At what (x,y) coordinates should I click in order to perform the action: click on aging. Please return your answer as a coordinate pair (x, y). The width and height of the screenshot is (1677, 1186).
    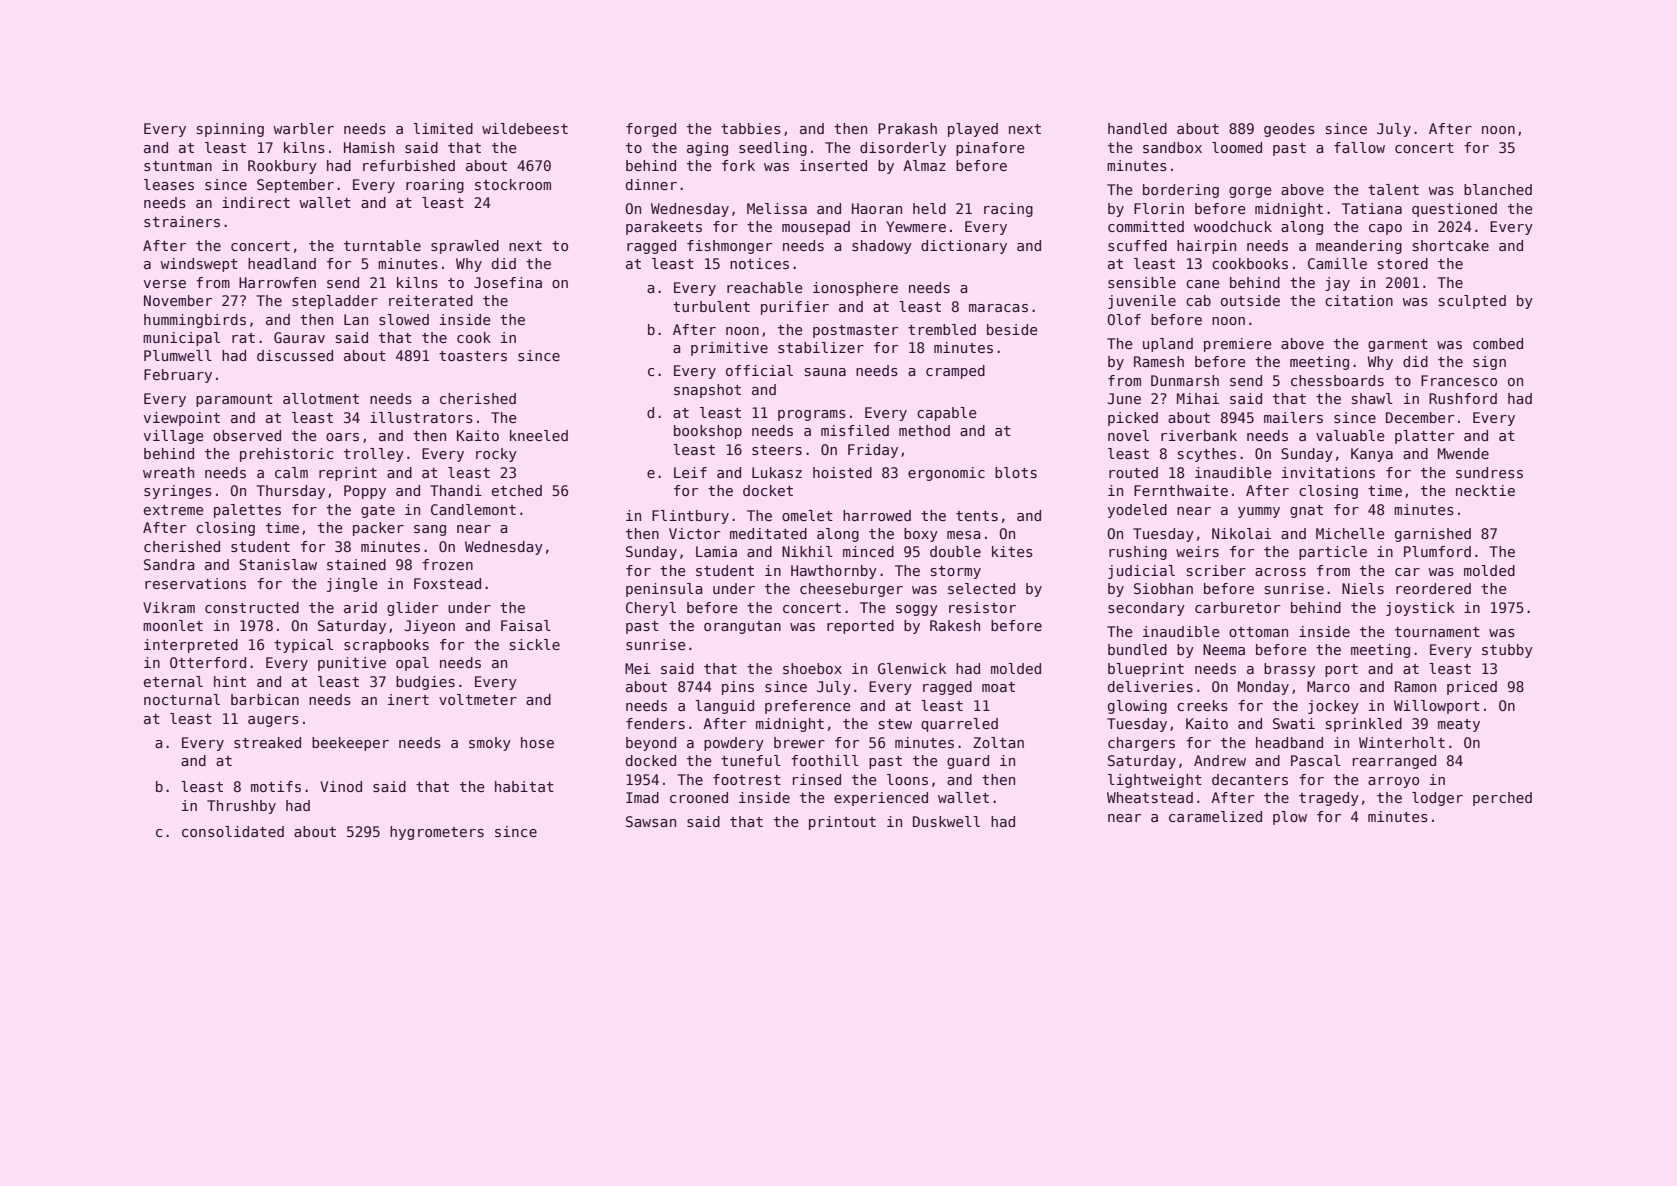
    Looking at the image, I should click on (707, 149).
